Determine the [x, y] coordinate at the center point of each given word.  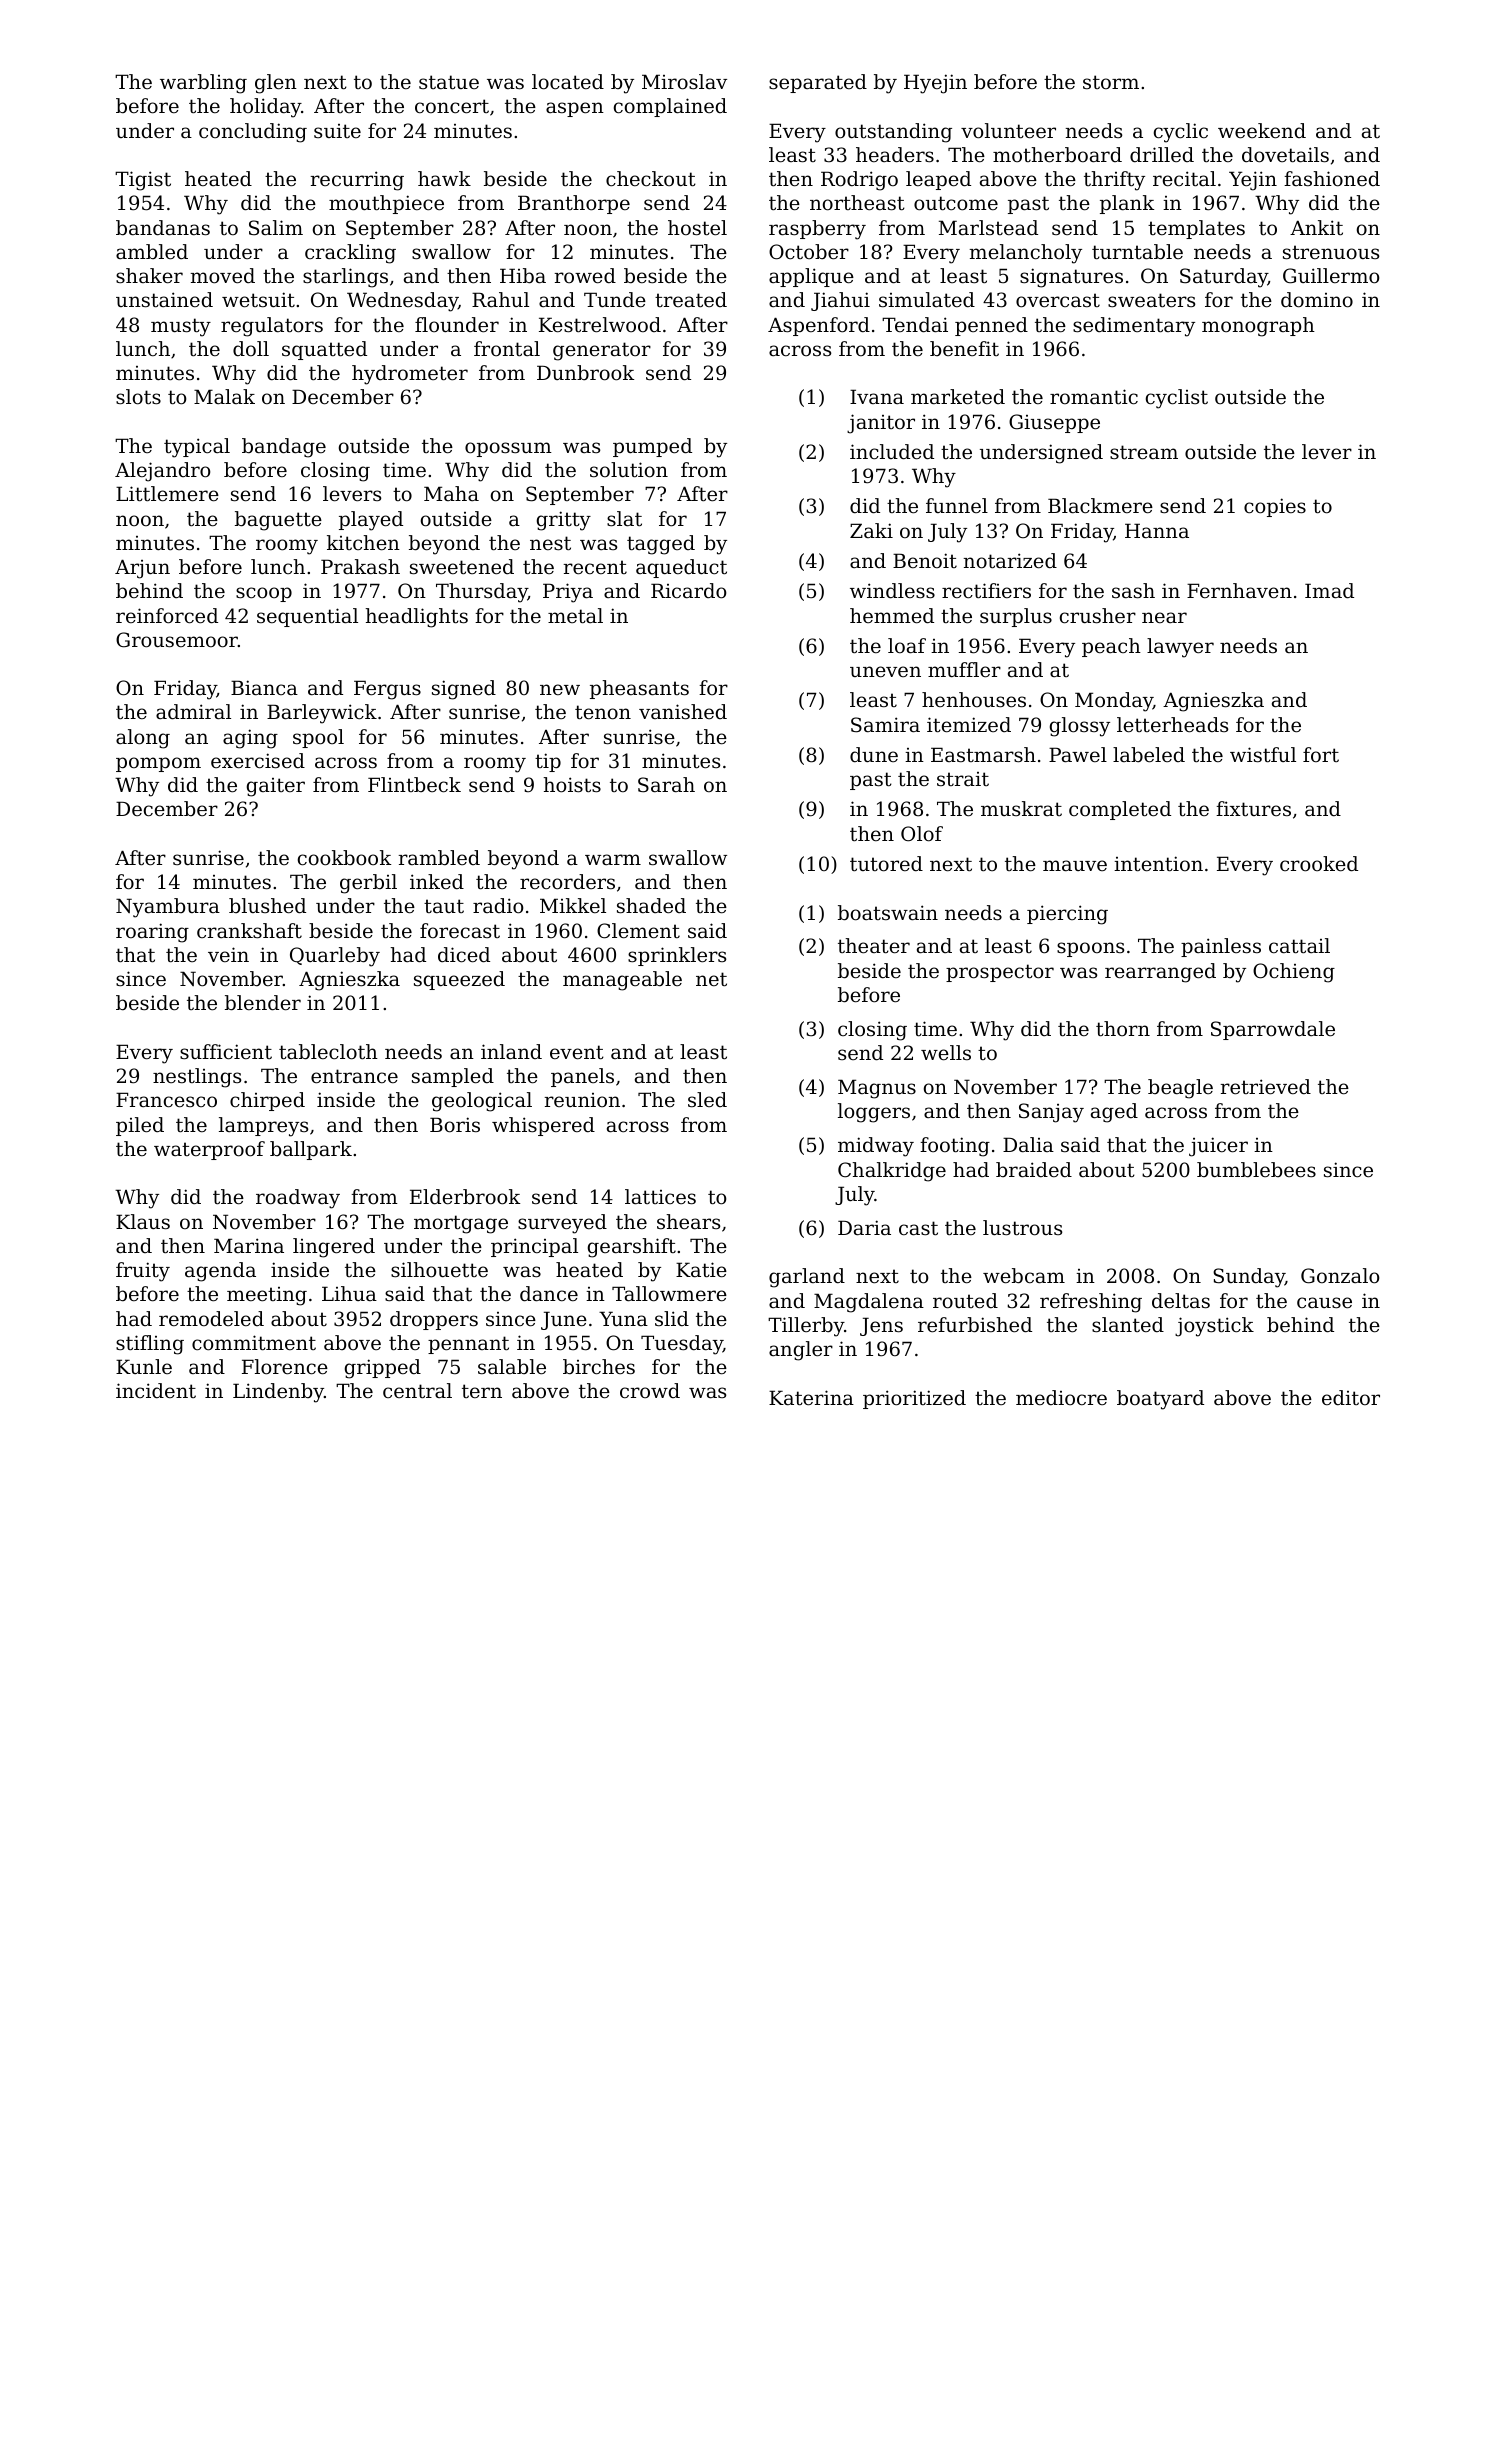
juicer [1218, 1147]
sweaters [1151, 300]
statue [449, 82]
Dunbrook [585, 373]
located [568, 82]
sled [707, 1099]
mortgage [461, 1224]
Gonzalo [1340, 1276]
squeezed [459, 980]
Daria [864, 1228]
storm [1111, 82]
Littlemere [167, 494]
